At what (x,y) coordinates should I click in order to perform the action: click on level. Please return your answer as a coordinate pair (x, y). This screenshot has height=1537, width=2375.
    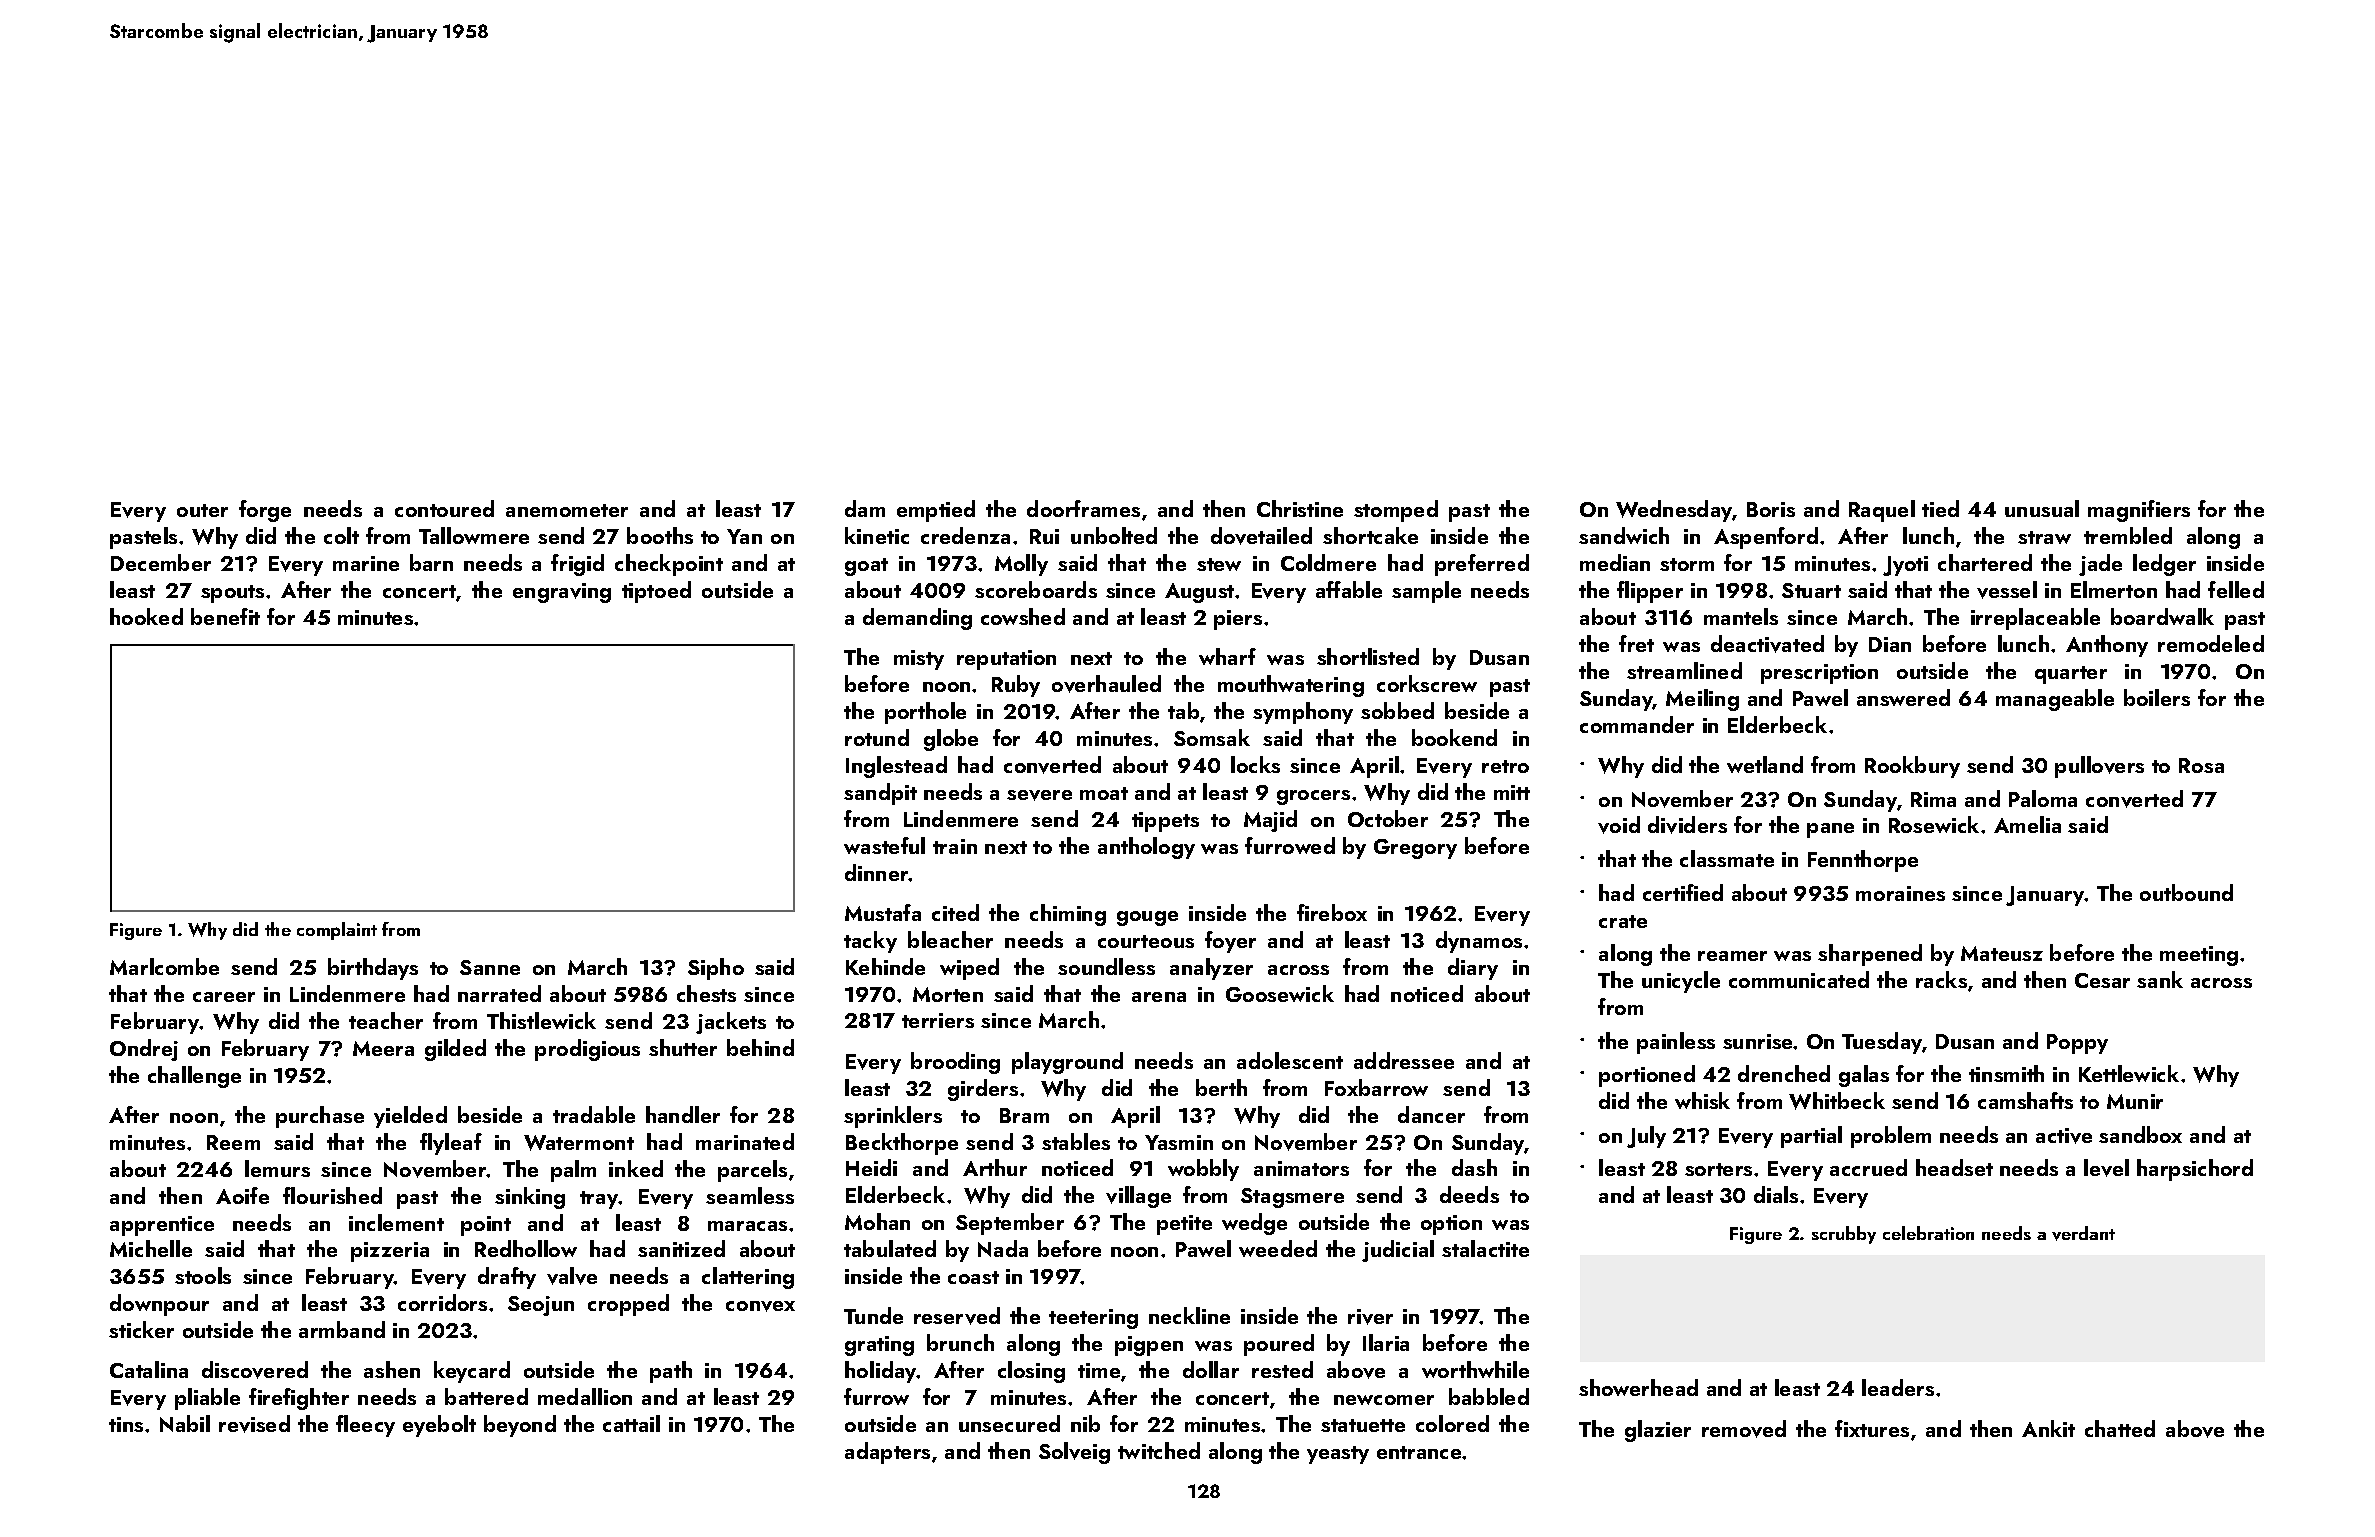
    Looking at the image, I should click on (2106, 1168).
